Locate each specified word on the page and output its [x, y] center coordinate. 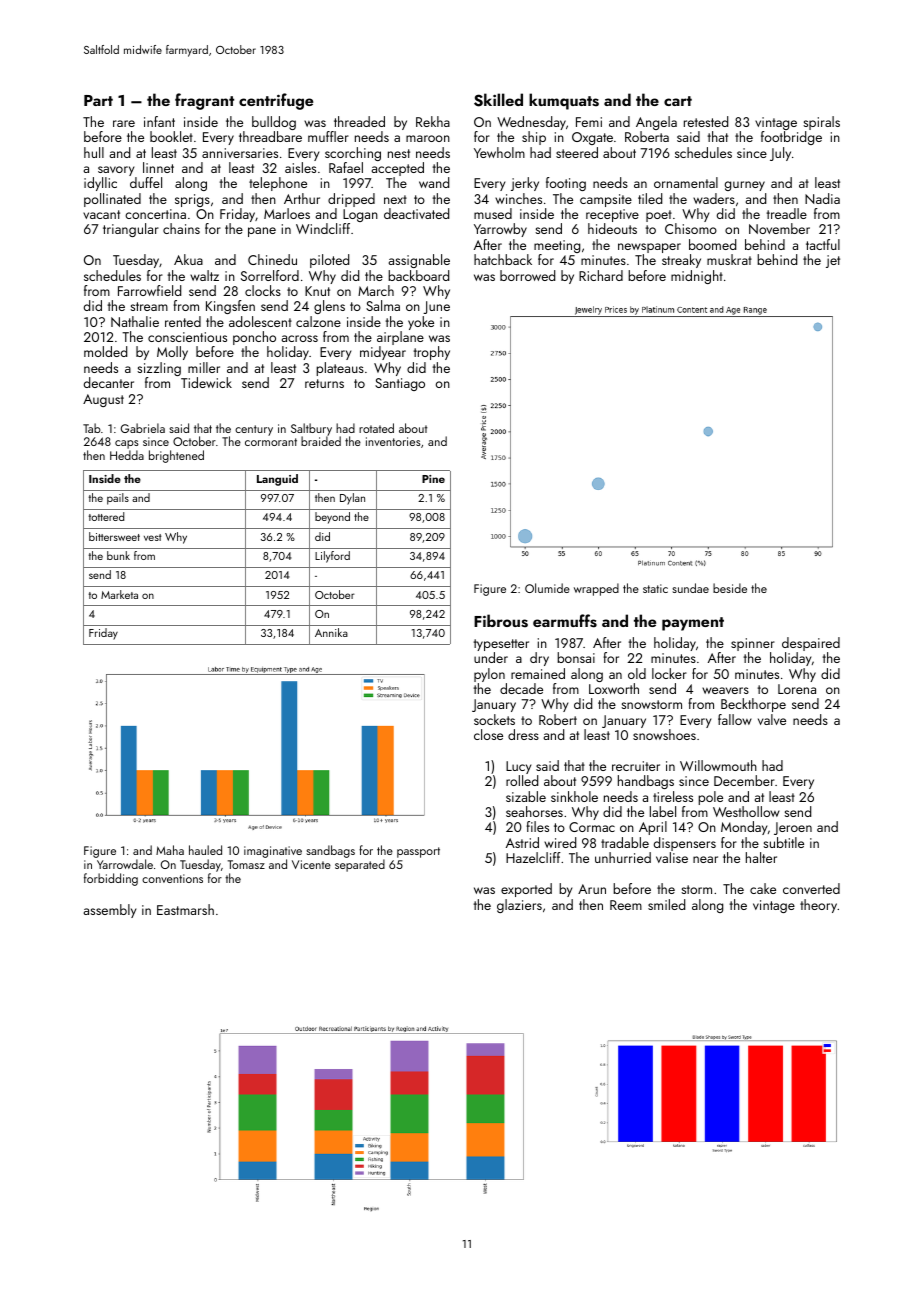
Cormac [592, 827]
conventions [172, 878]
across [299, 338]
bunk [118, 555]
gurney [745, 186]
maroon [428, 138]
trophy [431, 353]
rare [124, 123]
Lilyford [332, 557]
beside [730, 588]
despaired [811, 644]
